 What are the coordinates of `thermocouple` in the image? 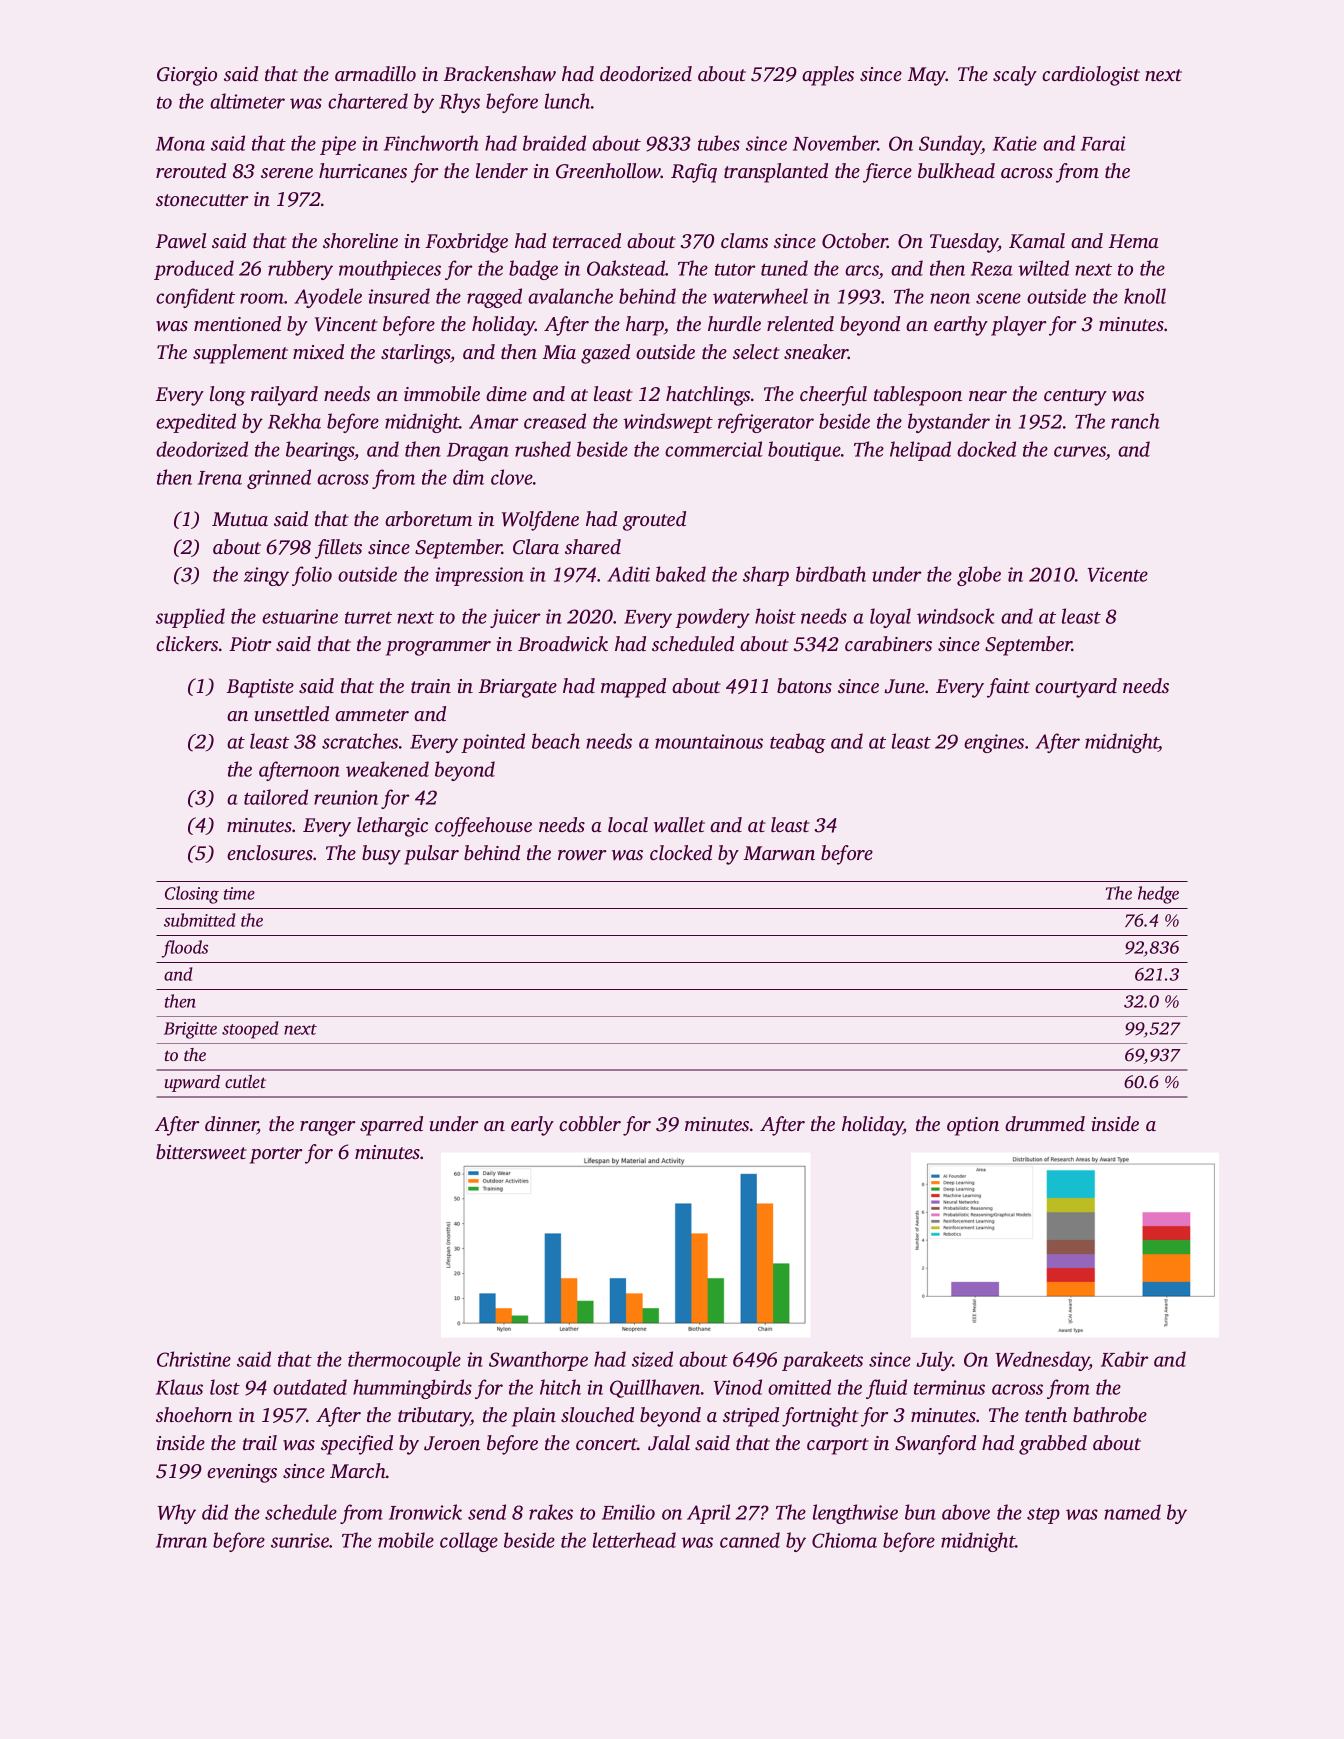 It's located at (404, 1361).
